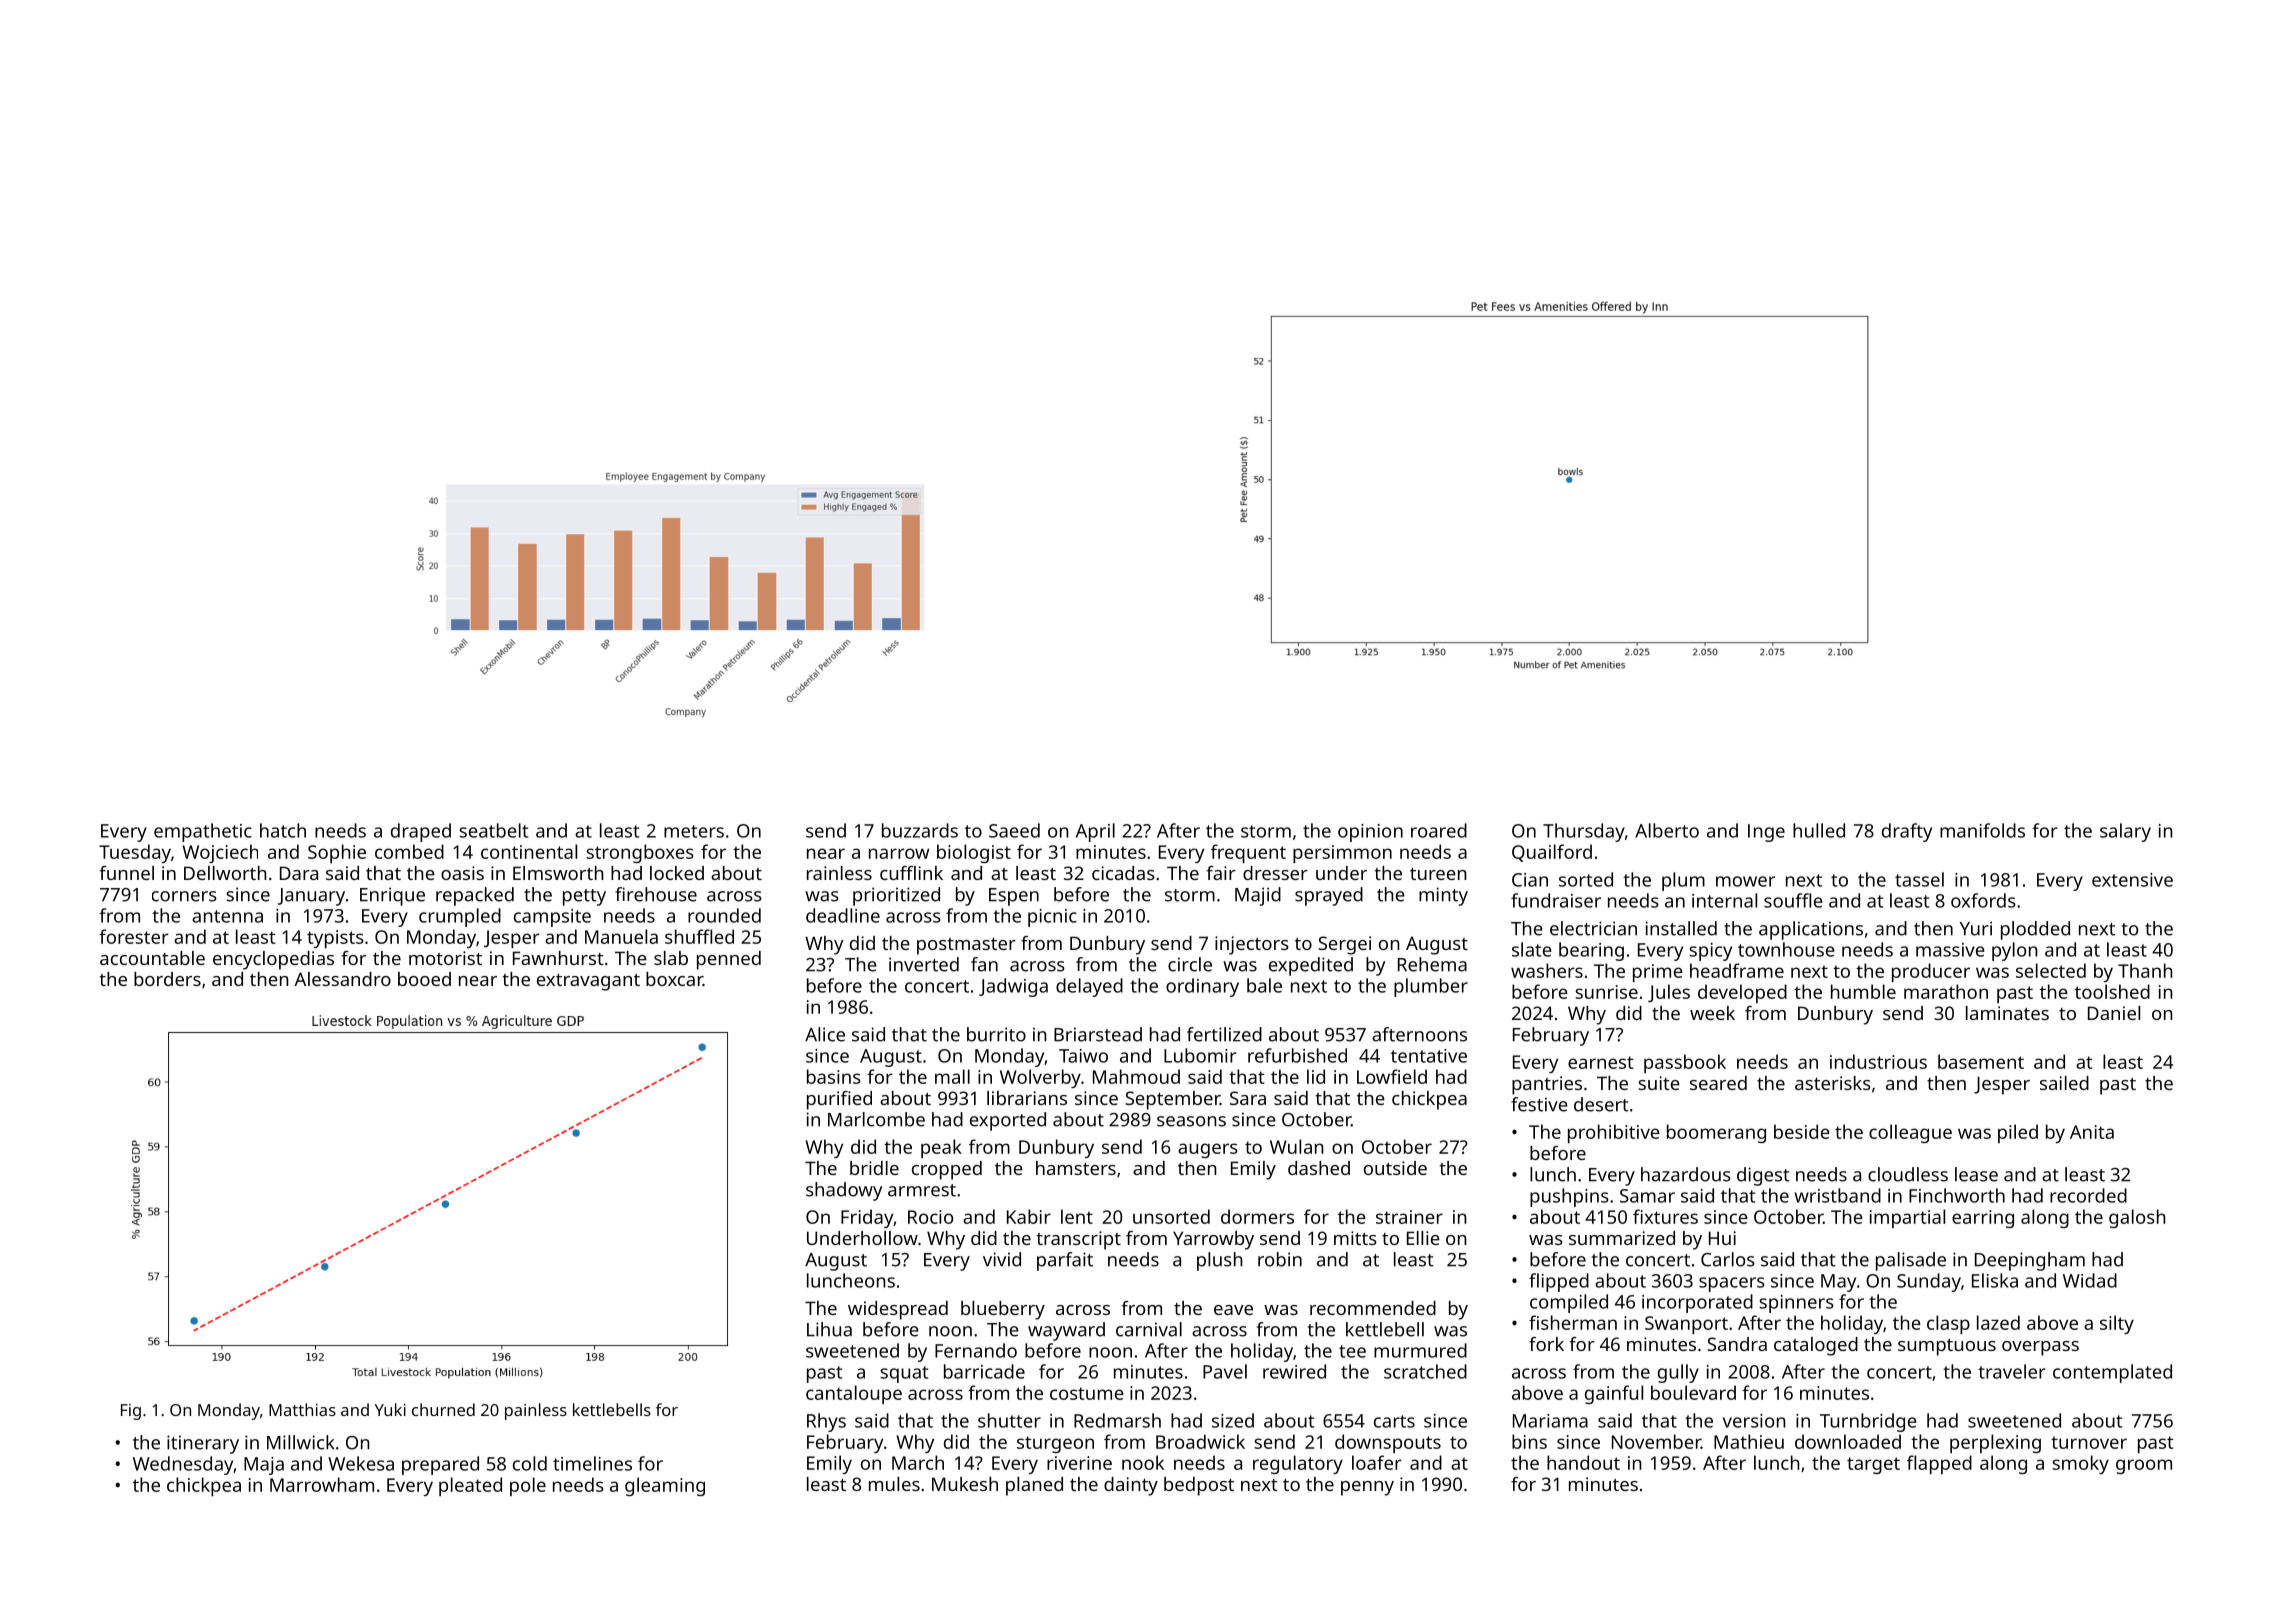 The image size is (2273, 1607). Describe the element at coordinates (1745, 881) in the screenshot. I see `mower` at that location.
